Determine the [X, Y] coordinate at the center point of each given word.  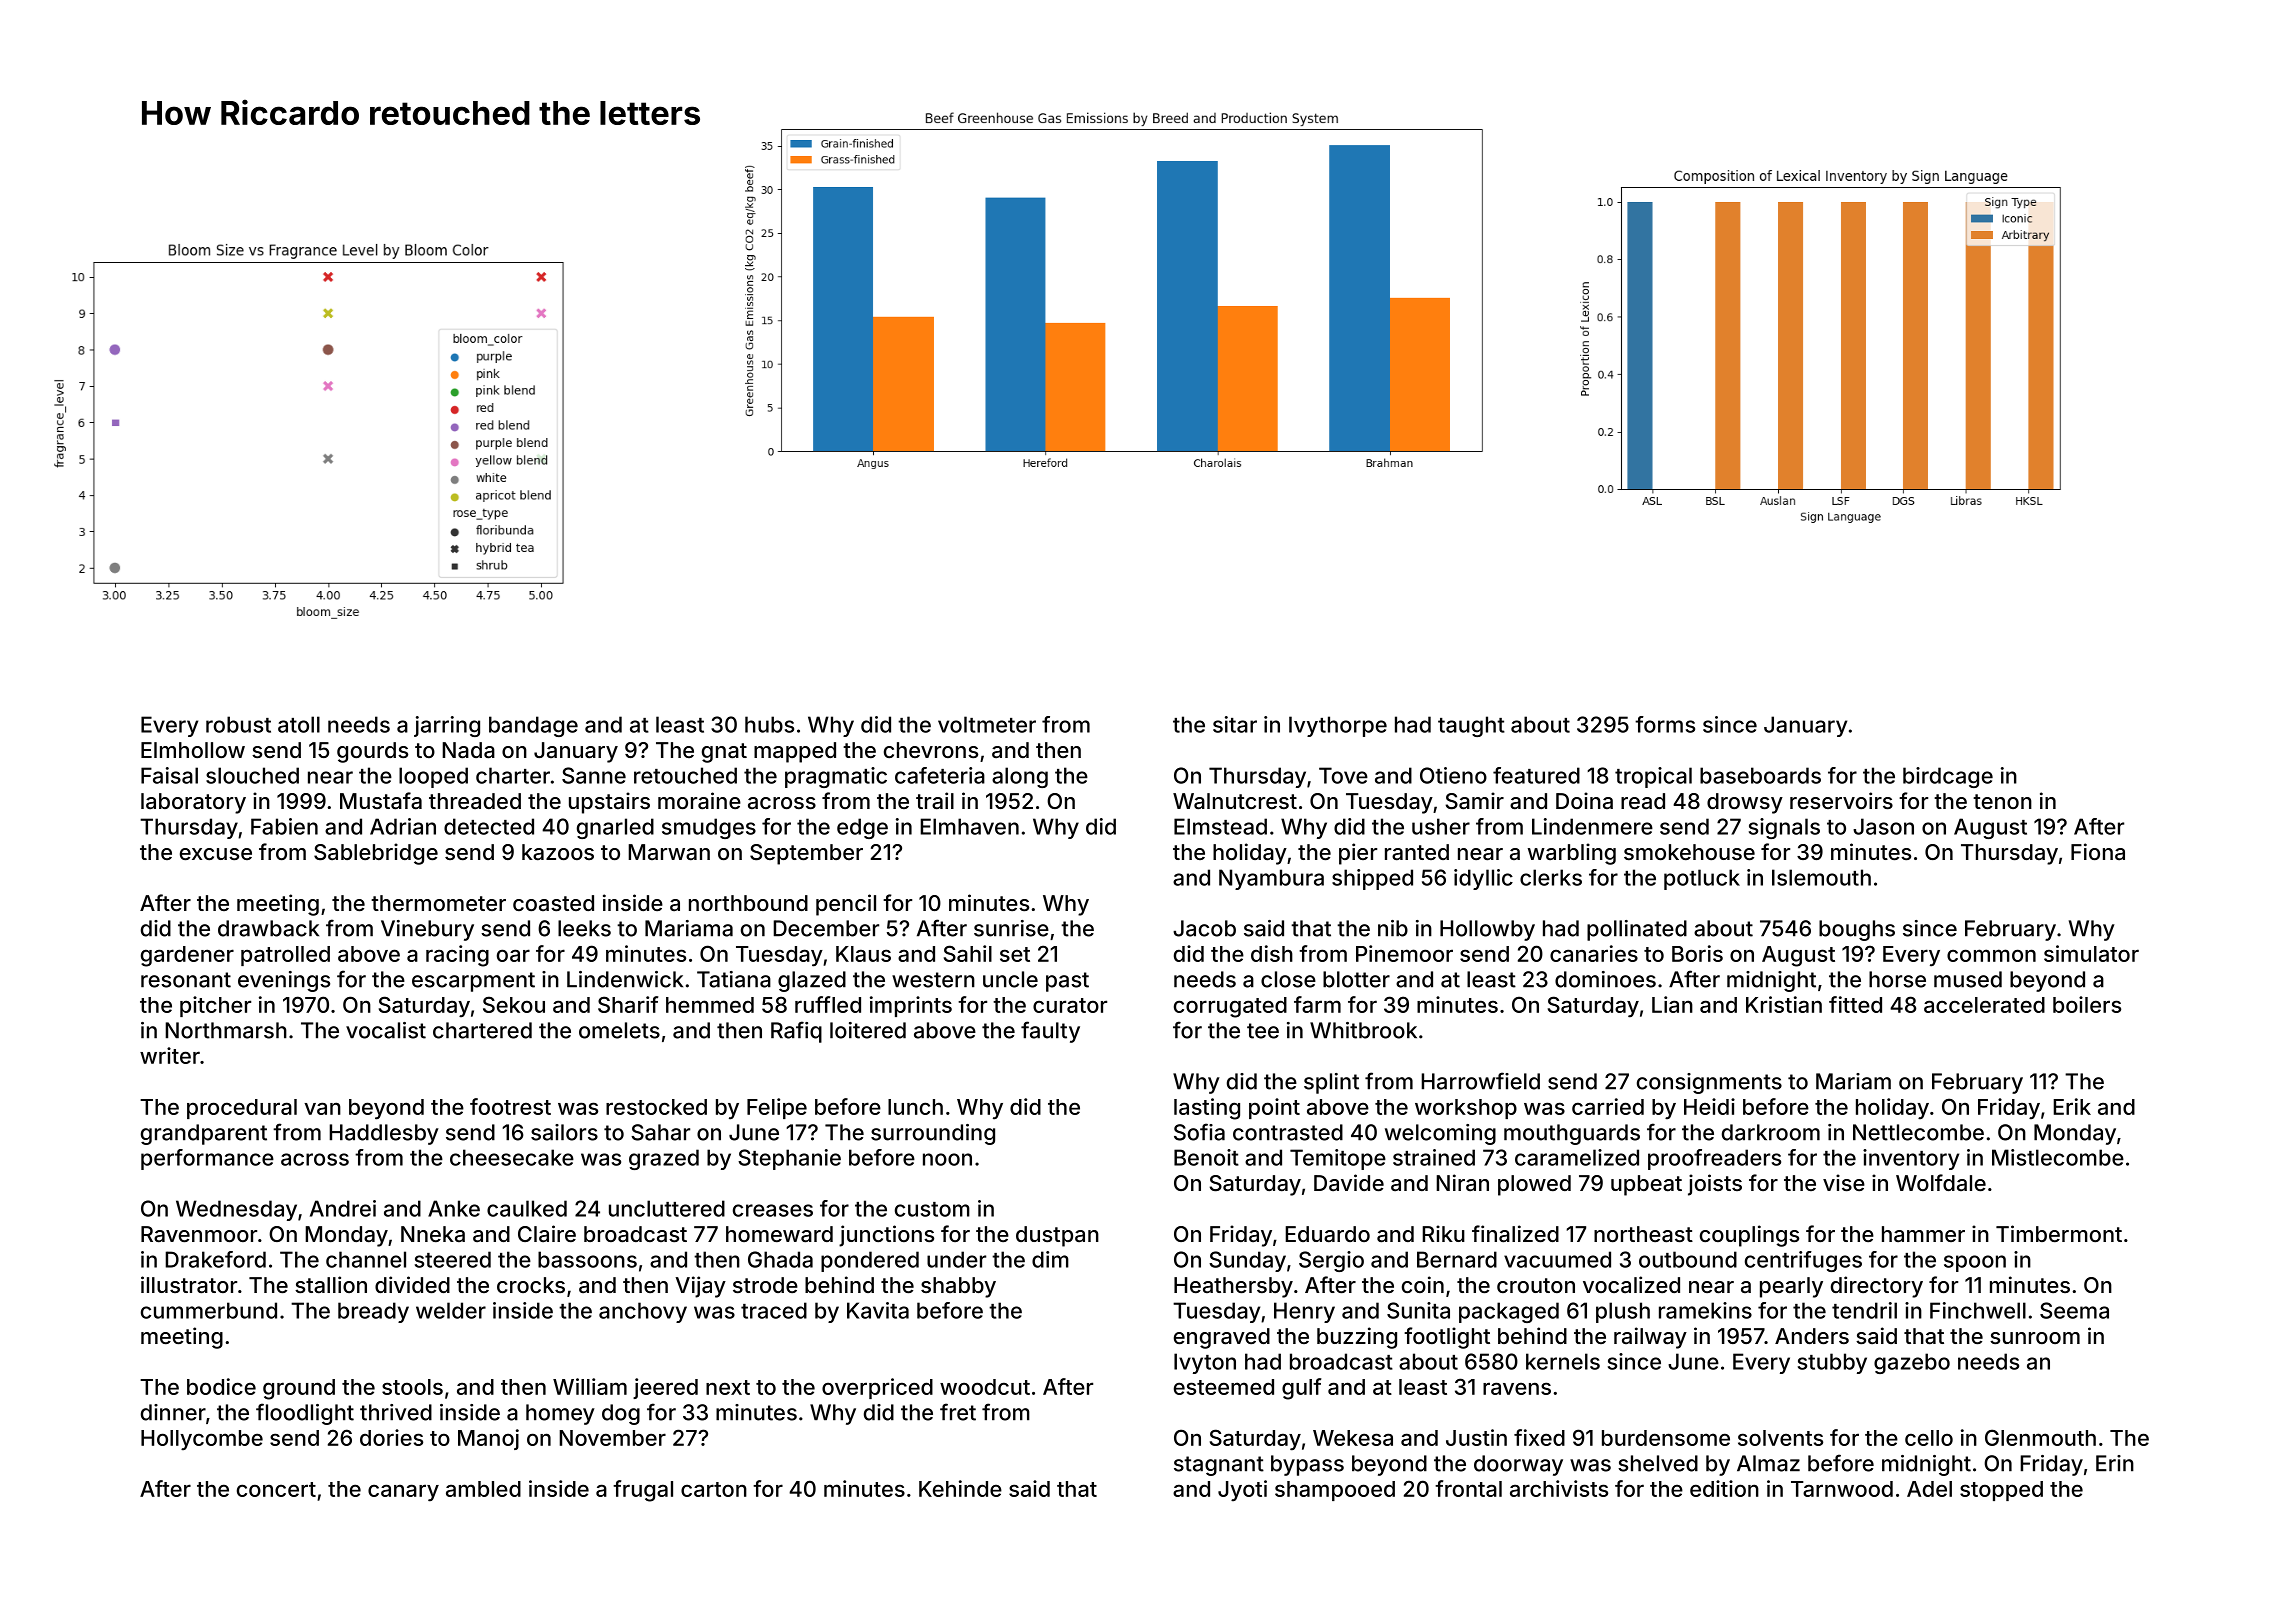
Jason [1883, 826]
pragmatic [836, 777]
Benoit [1206, 1157]
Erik [2072, 1106]
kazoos [558, 852]
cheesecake [512, 1157]
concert [276, 1489]
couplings [1749, 1236]
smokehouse [1689, 852]
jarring [447, 726]
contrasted [1288, 1132]
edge [862, 828]
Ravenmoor [199, 1234]
